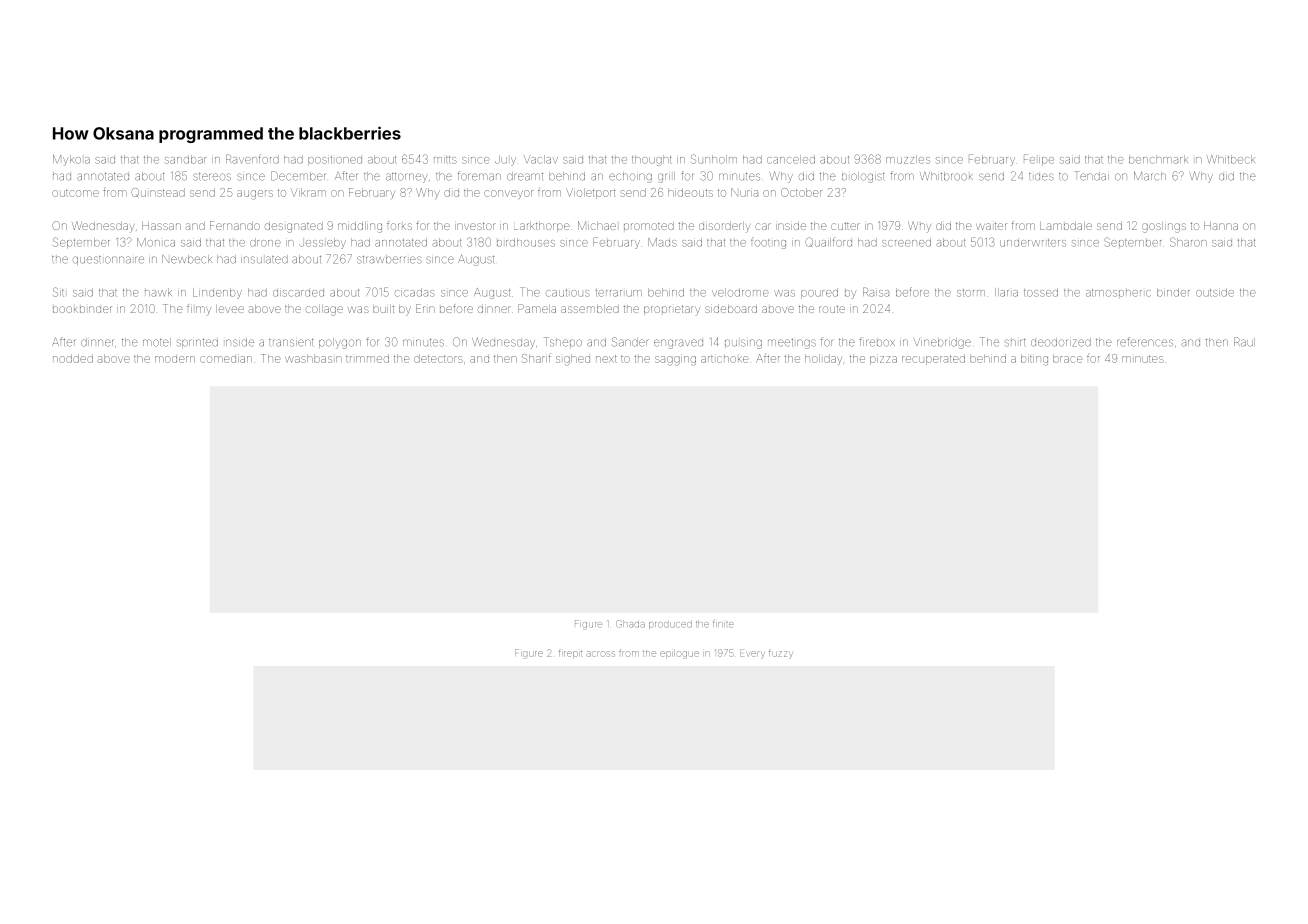 The image size is (1308, 924). I want to click on sighed, so click(573, 360).
